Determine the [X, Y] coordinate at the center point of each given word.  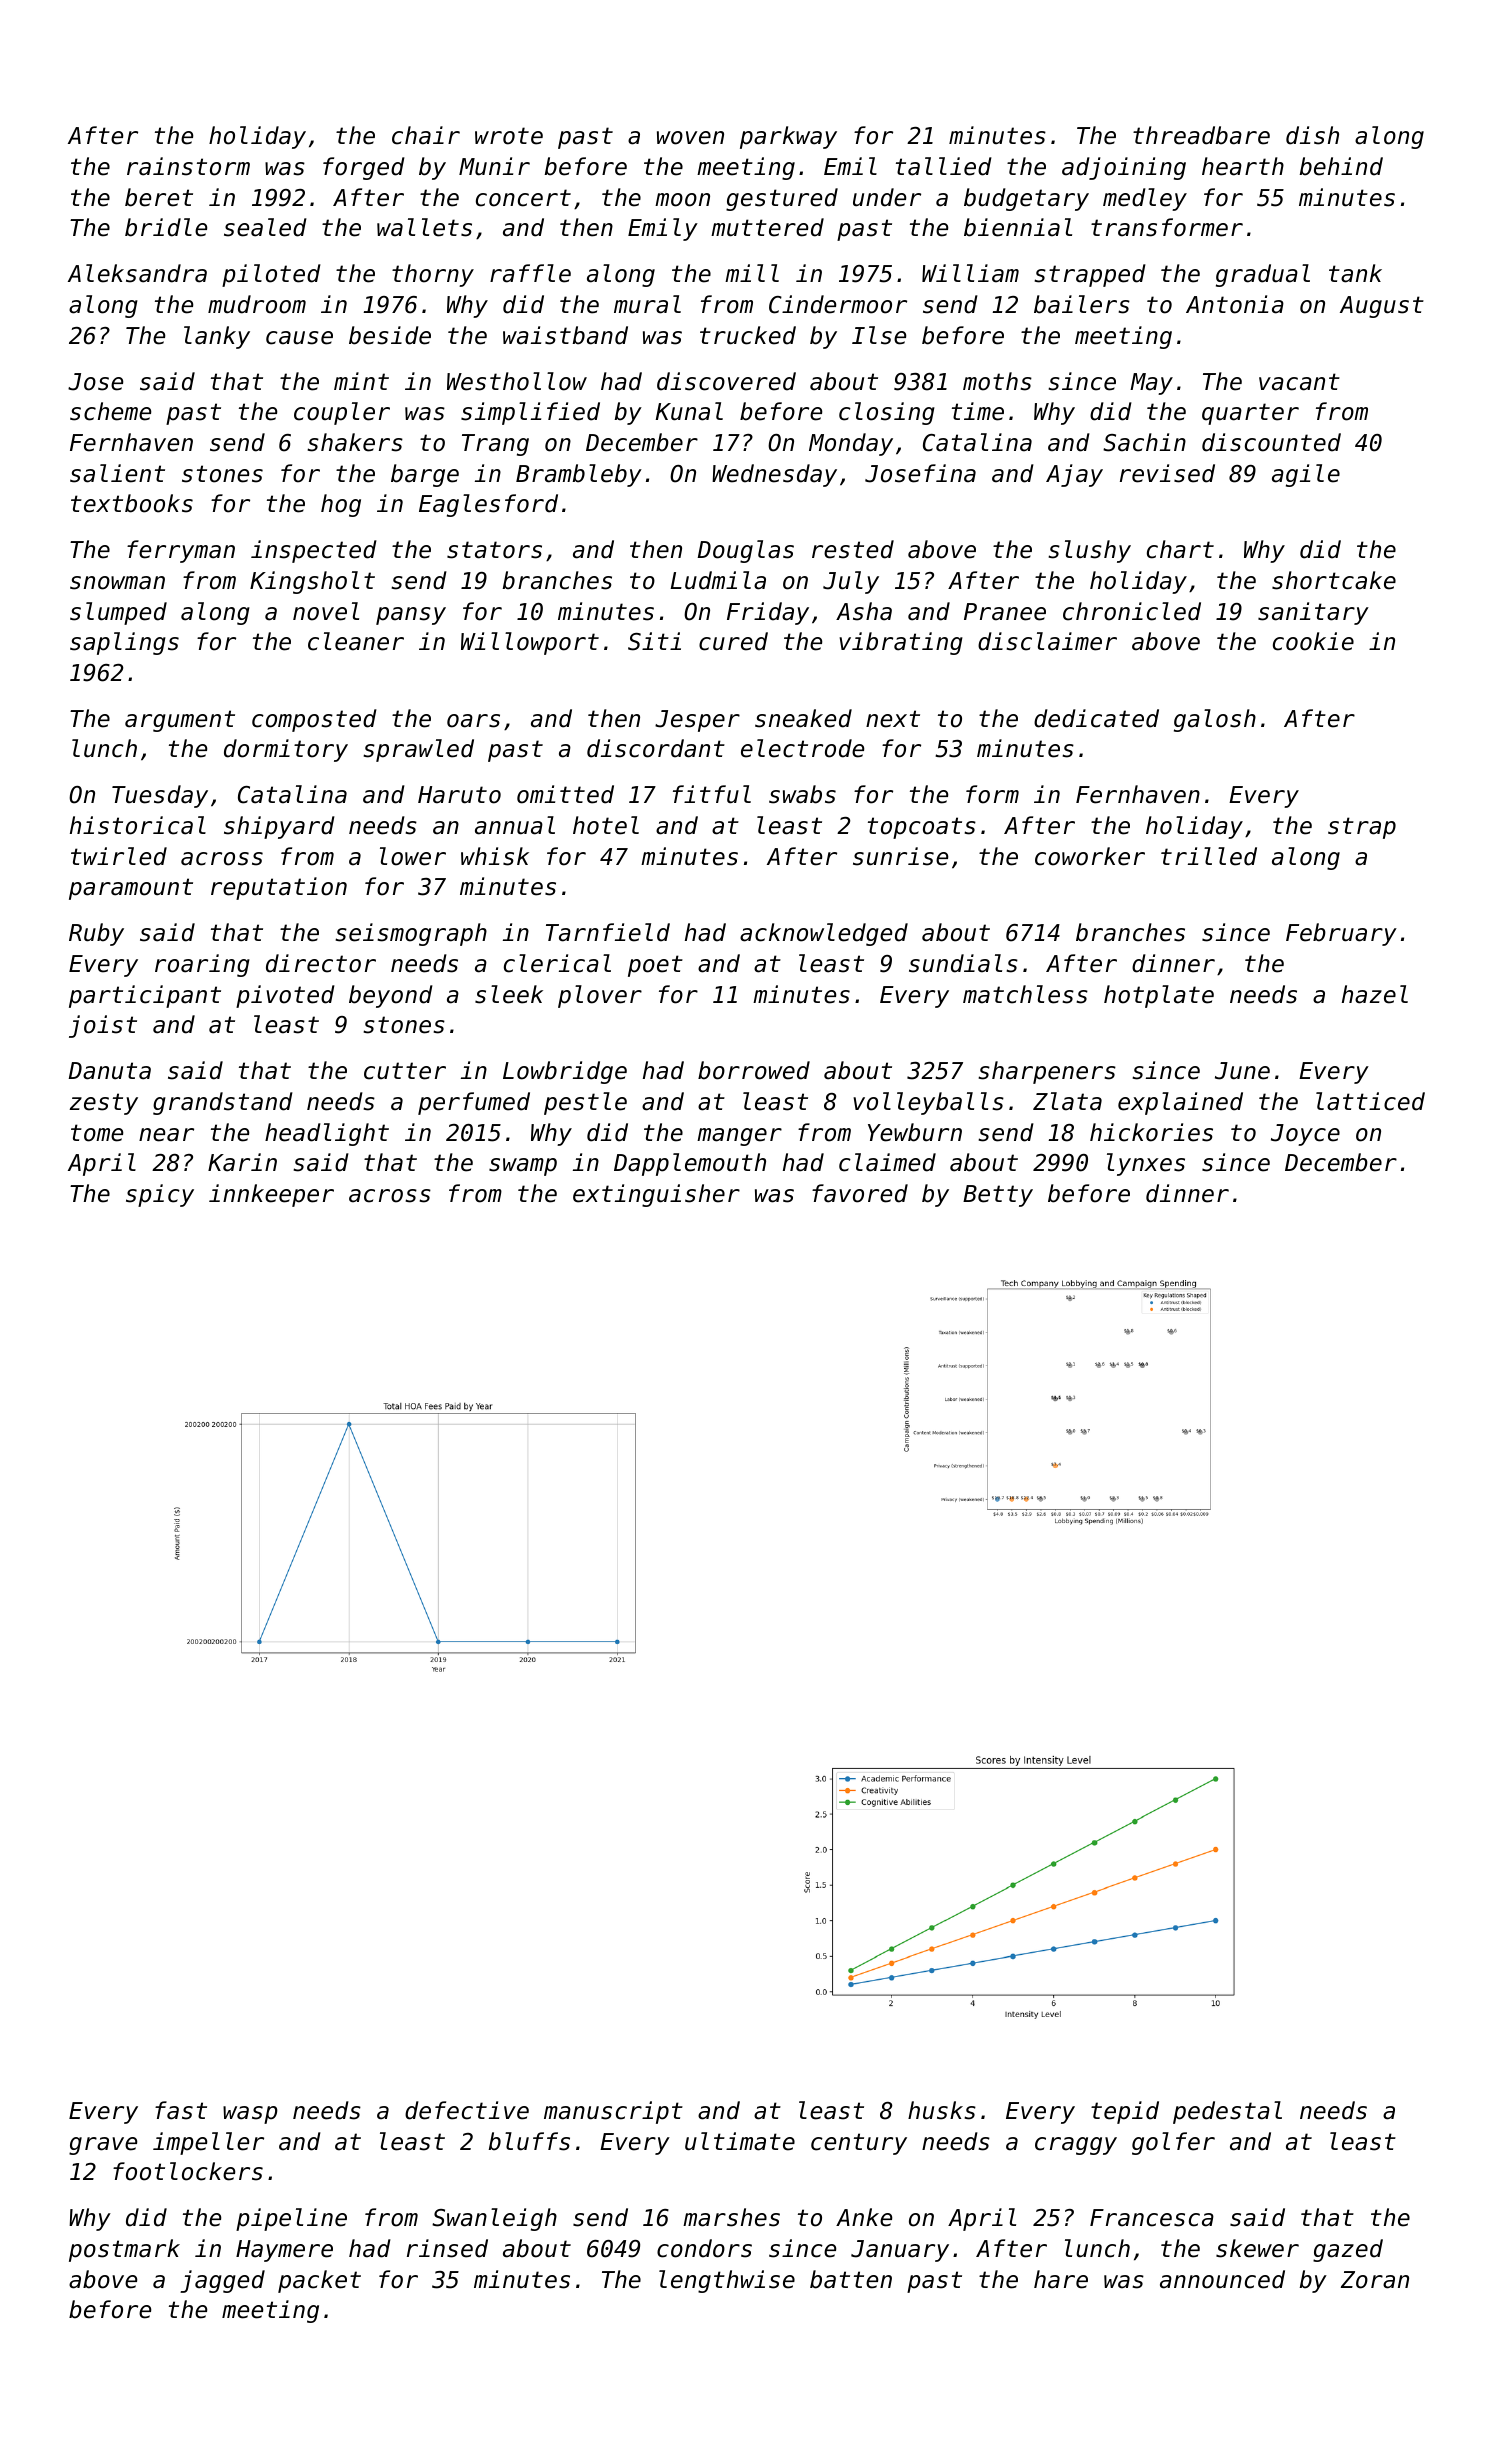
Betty [998, 1196]
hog [341, 505]
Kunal [689, 411]
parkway [788, 137]
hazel [1375, 994]
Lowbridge [565, 1072]
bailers [1082, 304]
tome [97, 1133]
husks [942, 2110]
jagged [222, 2281]
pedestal [1227, 2112]
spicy [160, 1195]
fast [181, 2110]
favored [860, 1193]
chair [426, 135]
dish [1312, 135]
